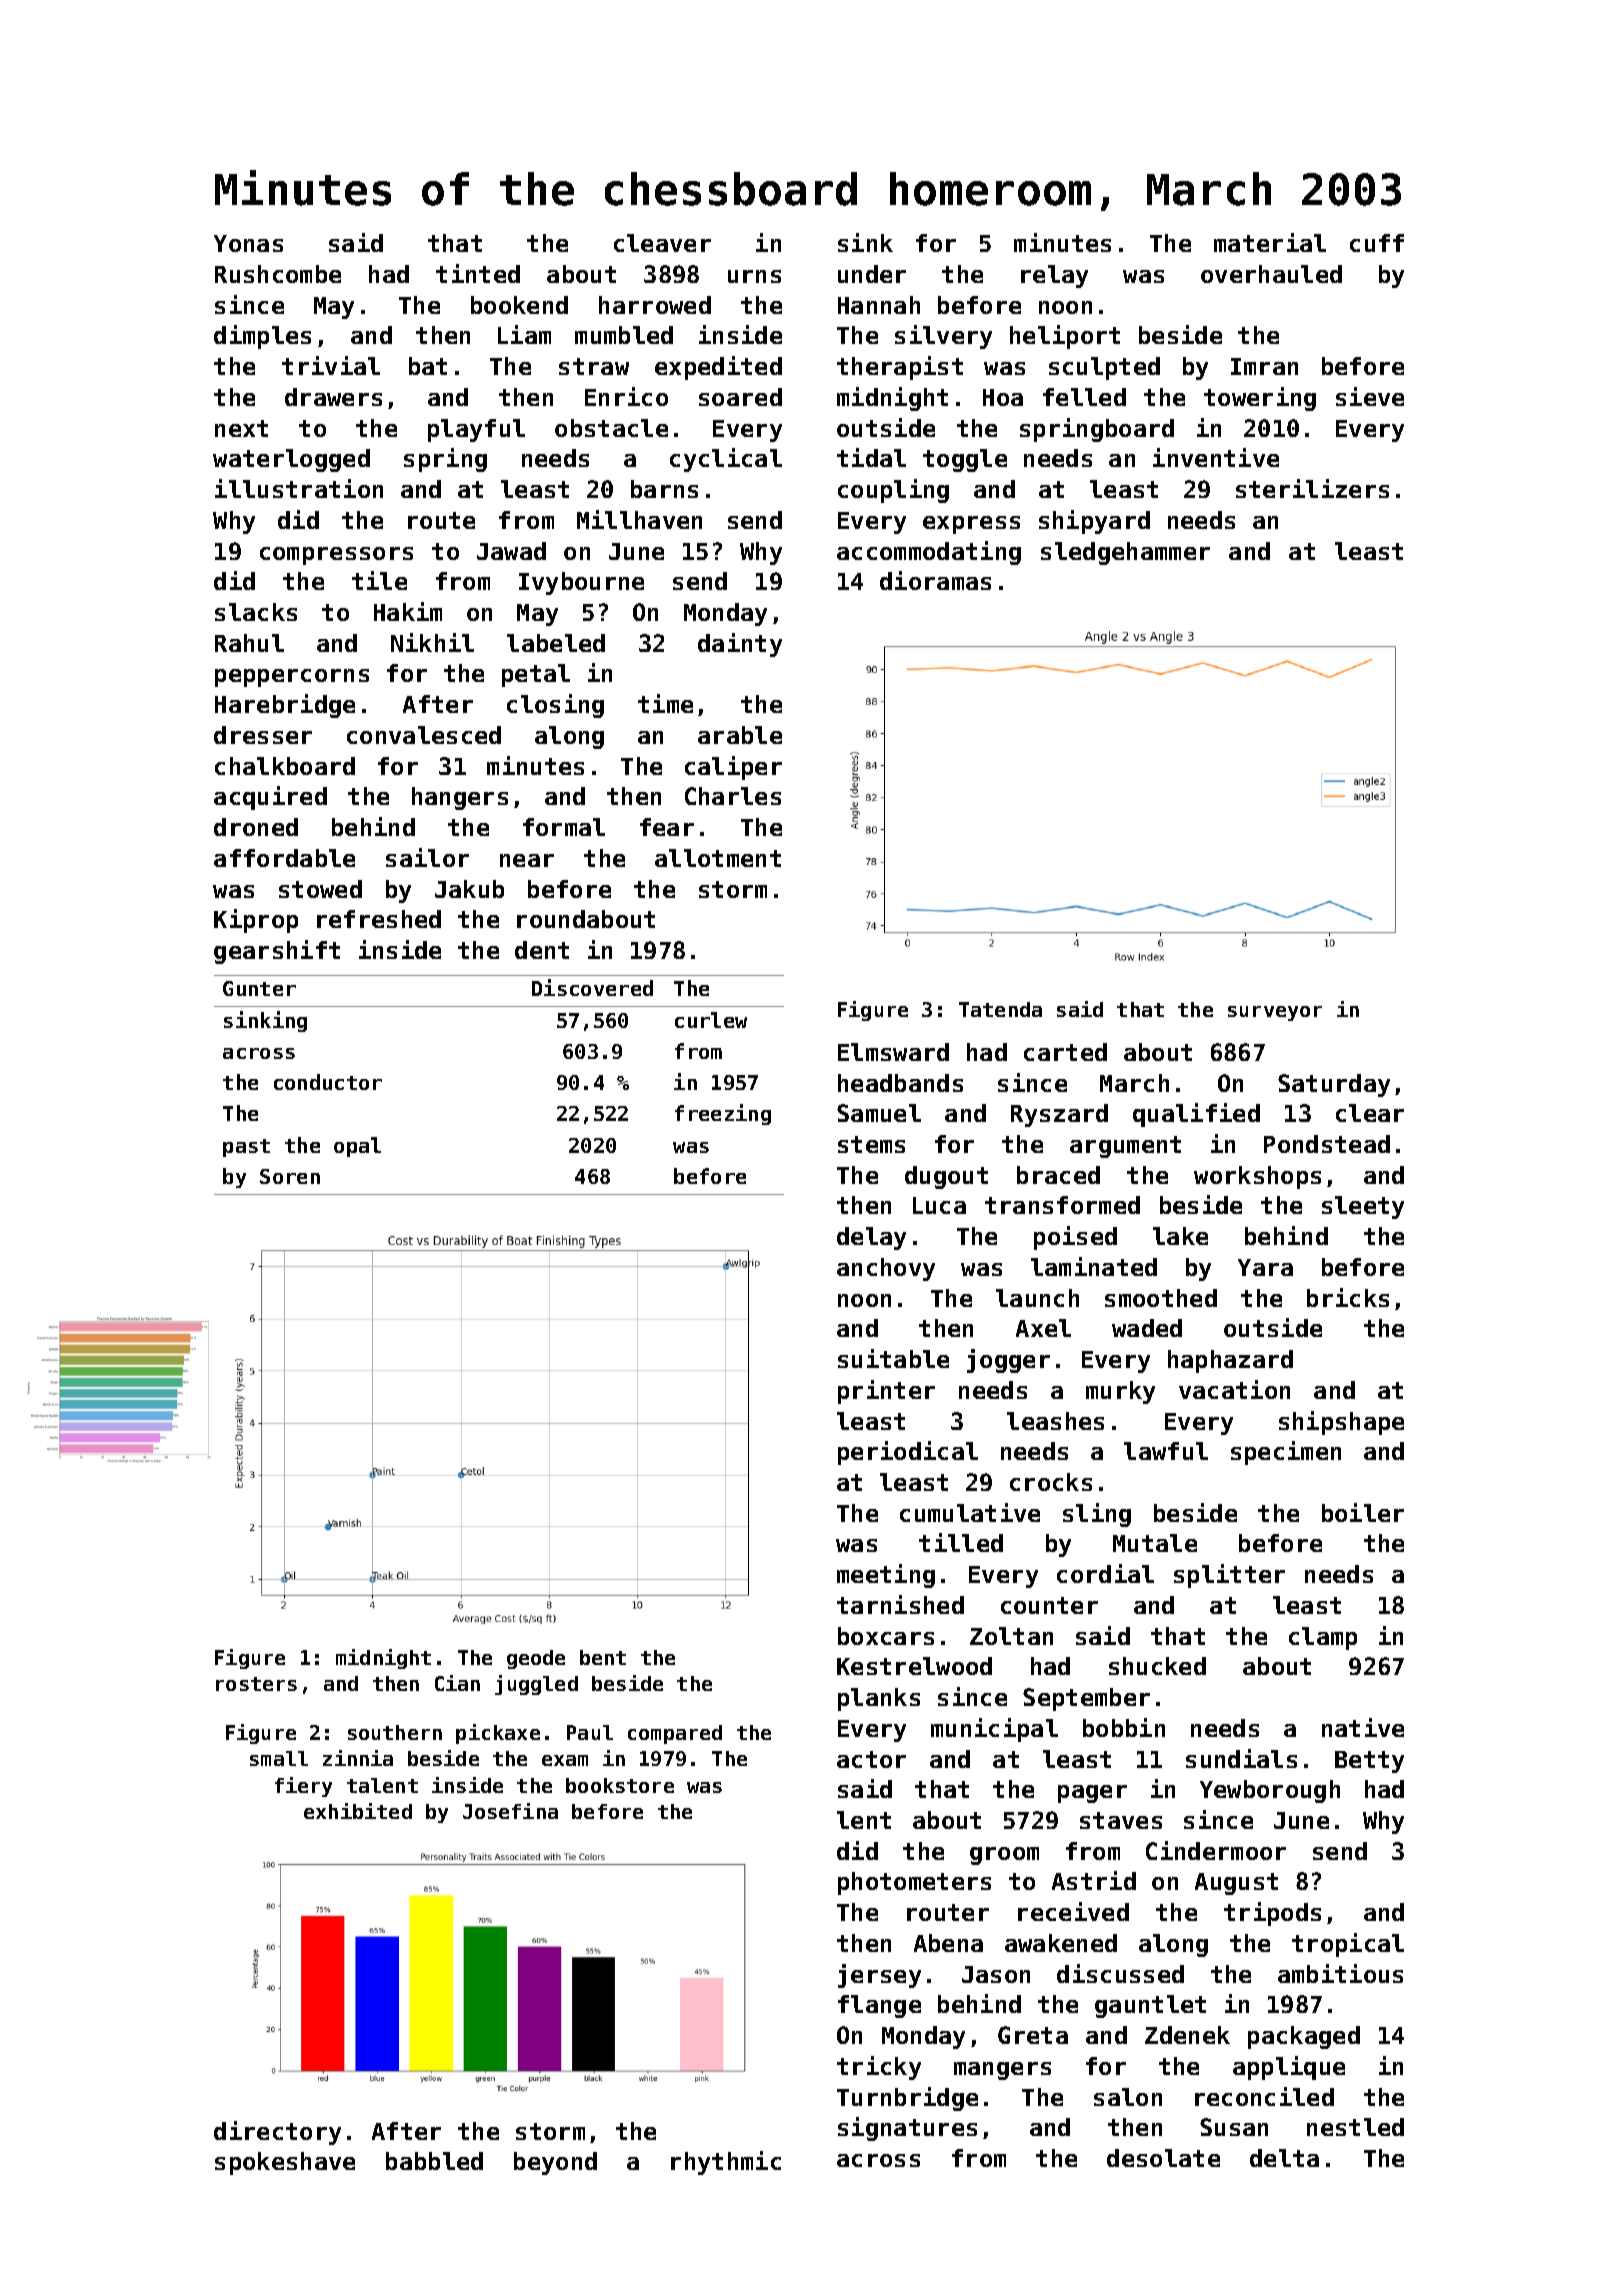 The width and height of the image is (1620, 2292). I want to click on packaged, so click(1304, 2037).
